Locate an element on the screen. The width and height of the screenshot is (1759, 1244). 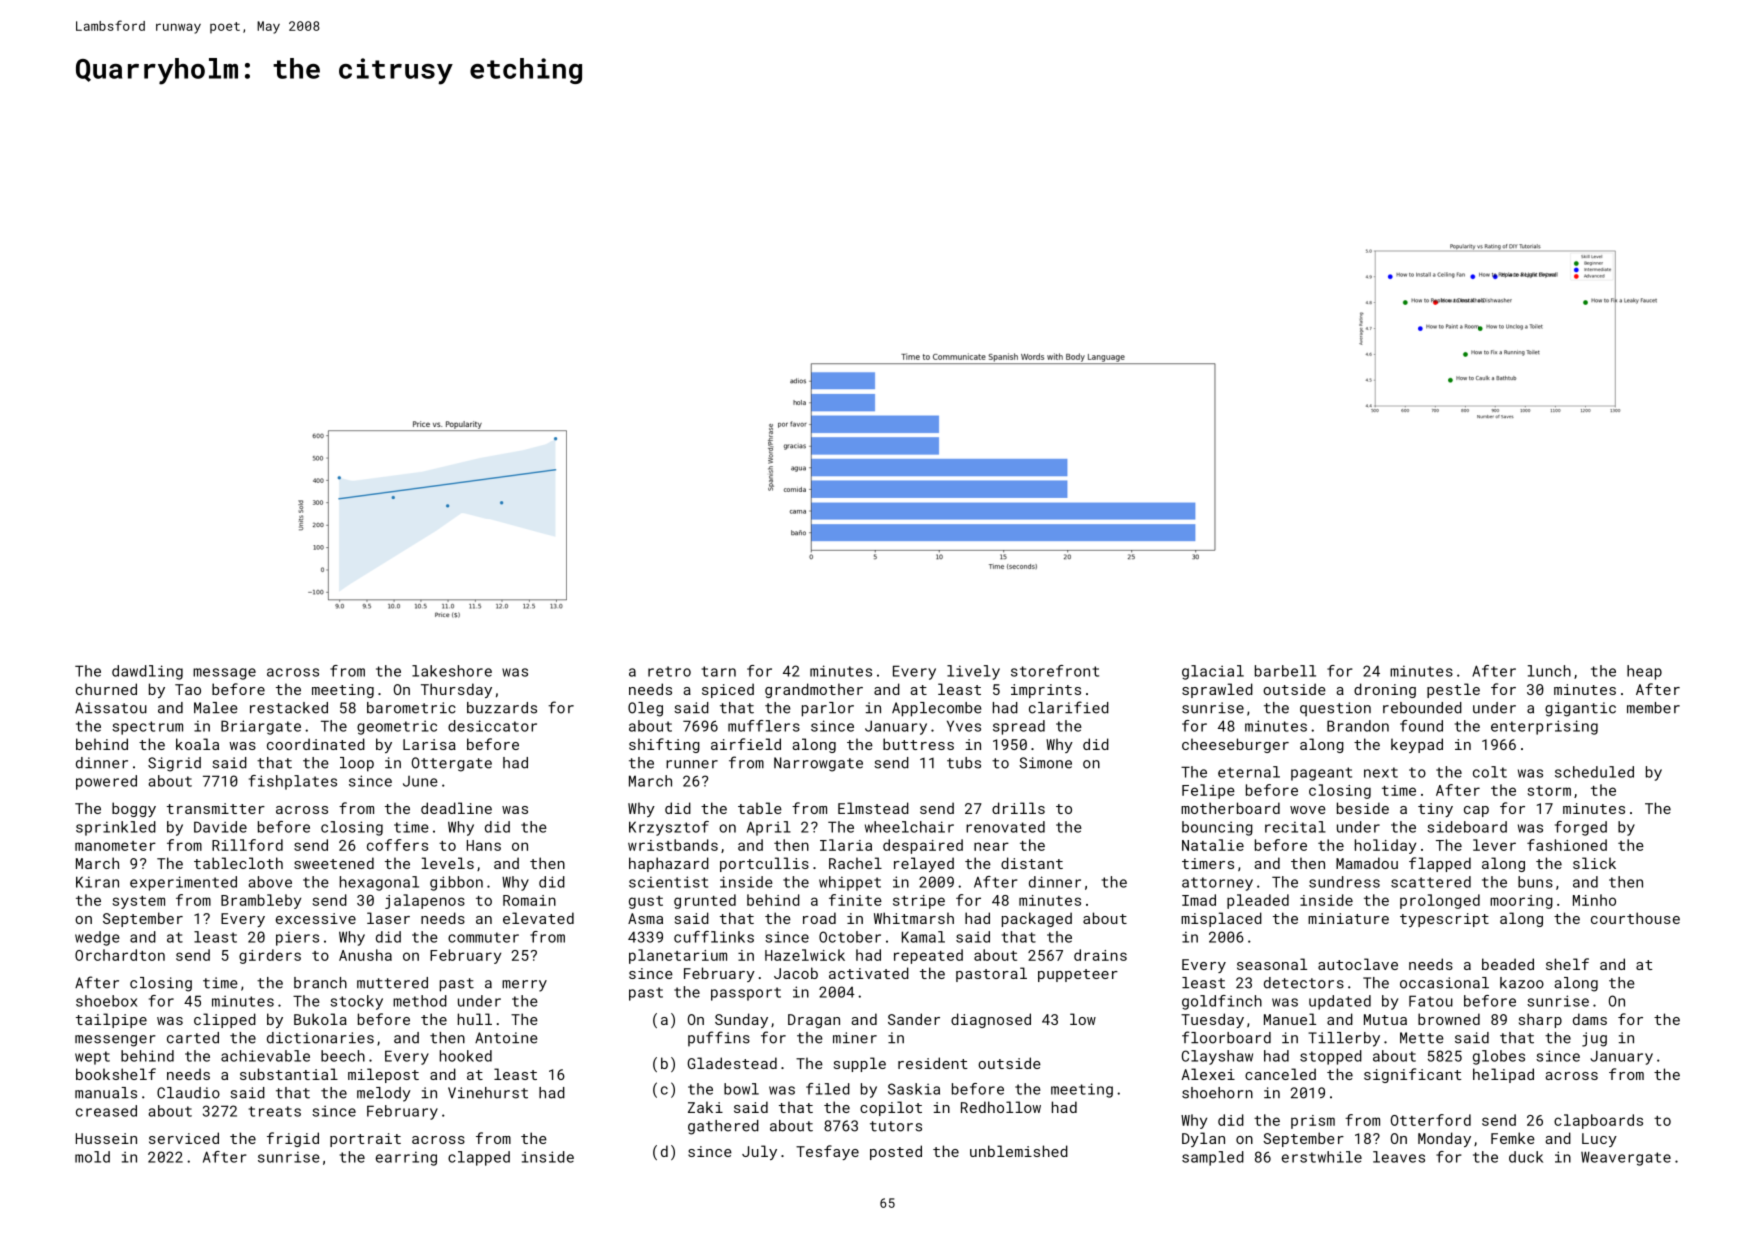
occasional is located at coordinates (1444, 983).
